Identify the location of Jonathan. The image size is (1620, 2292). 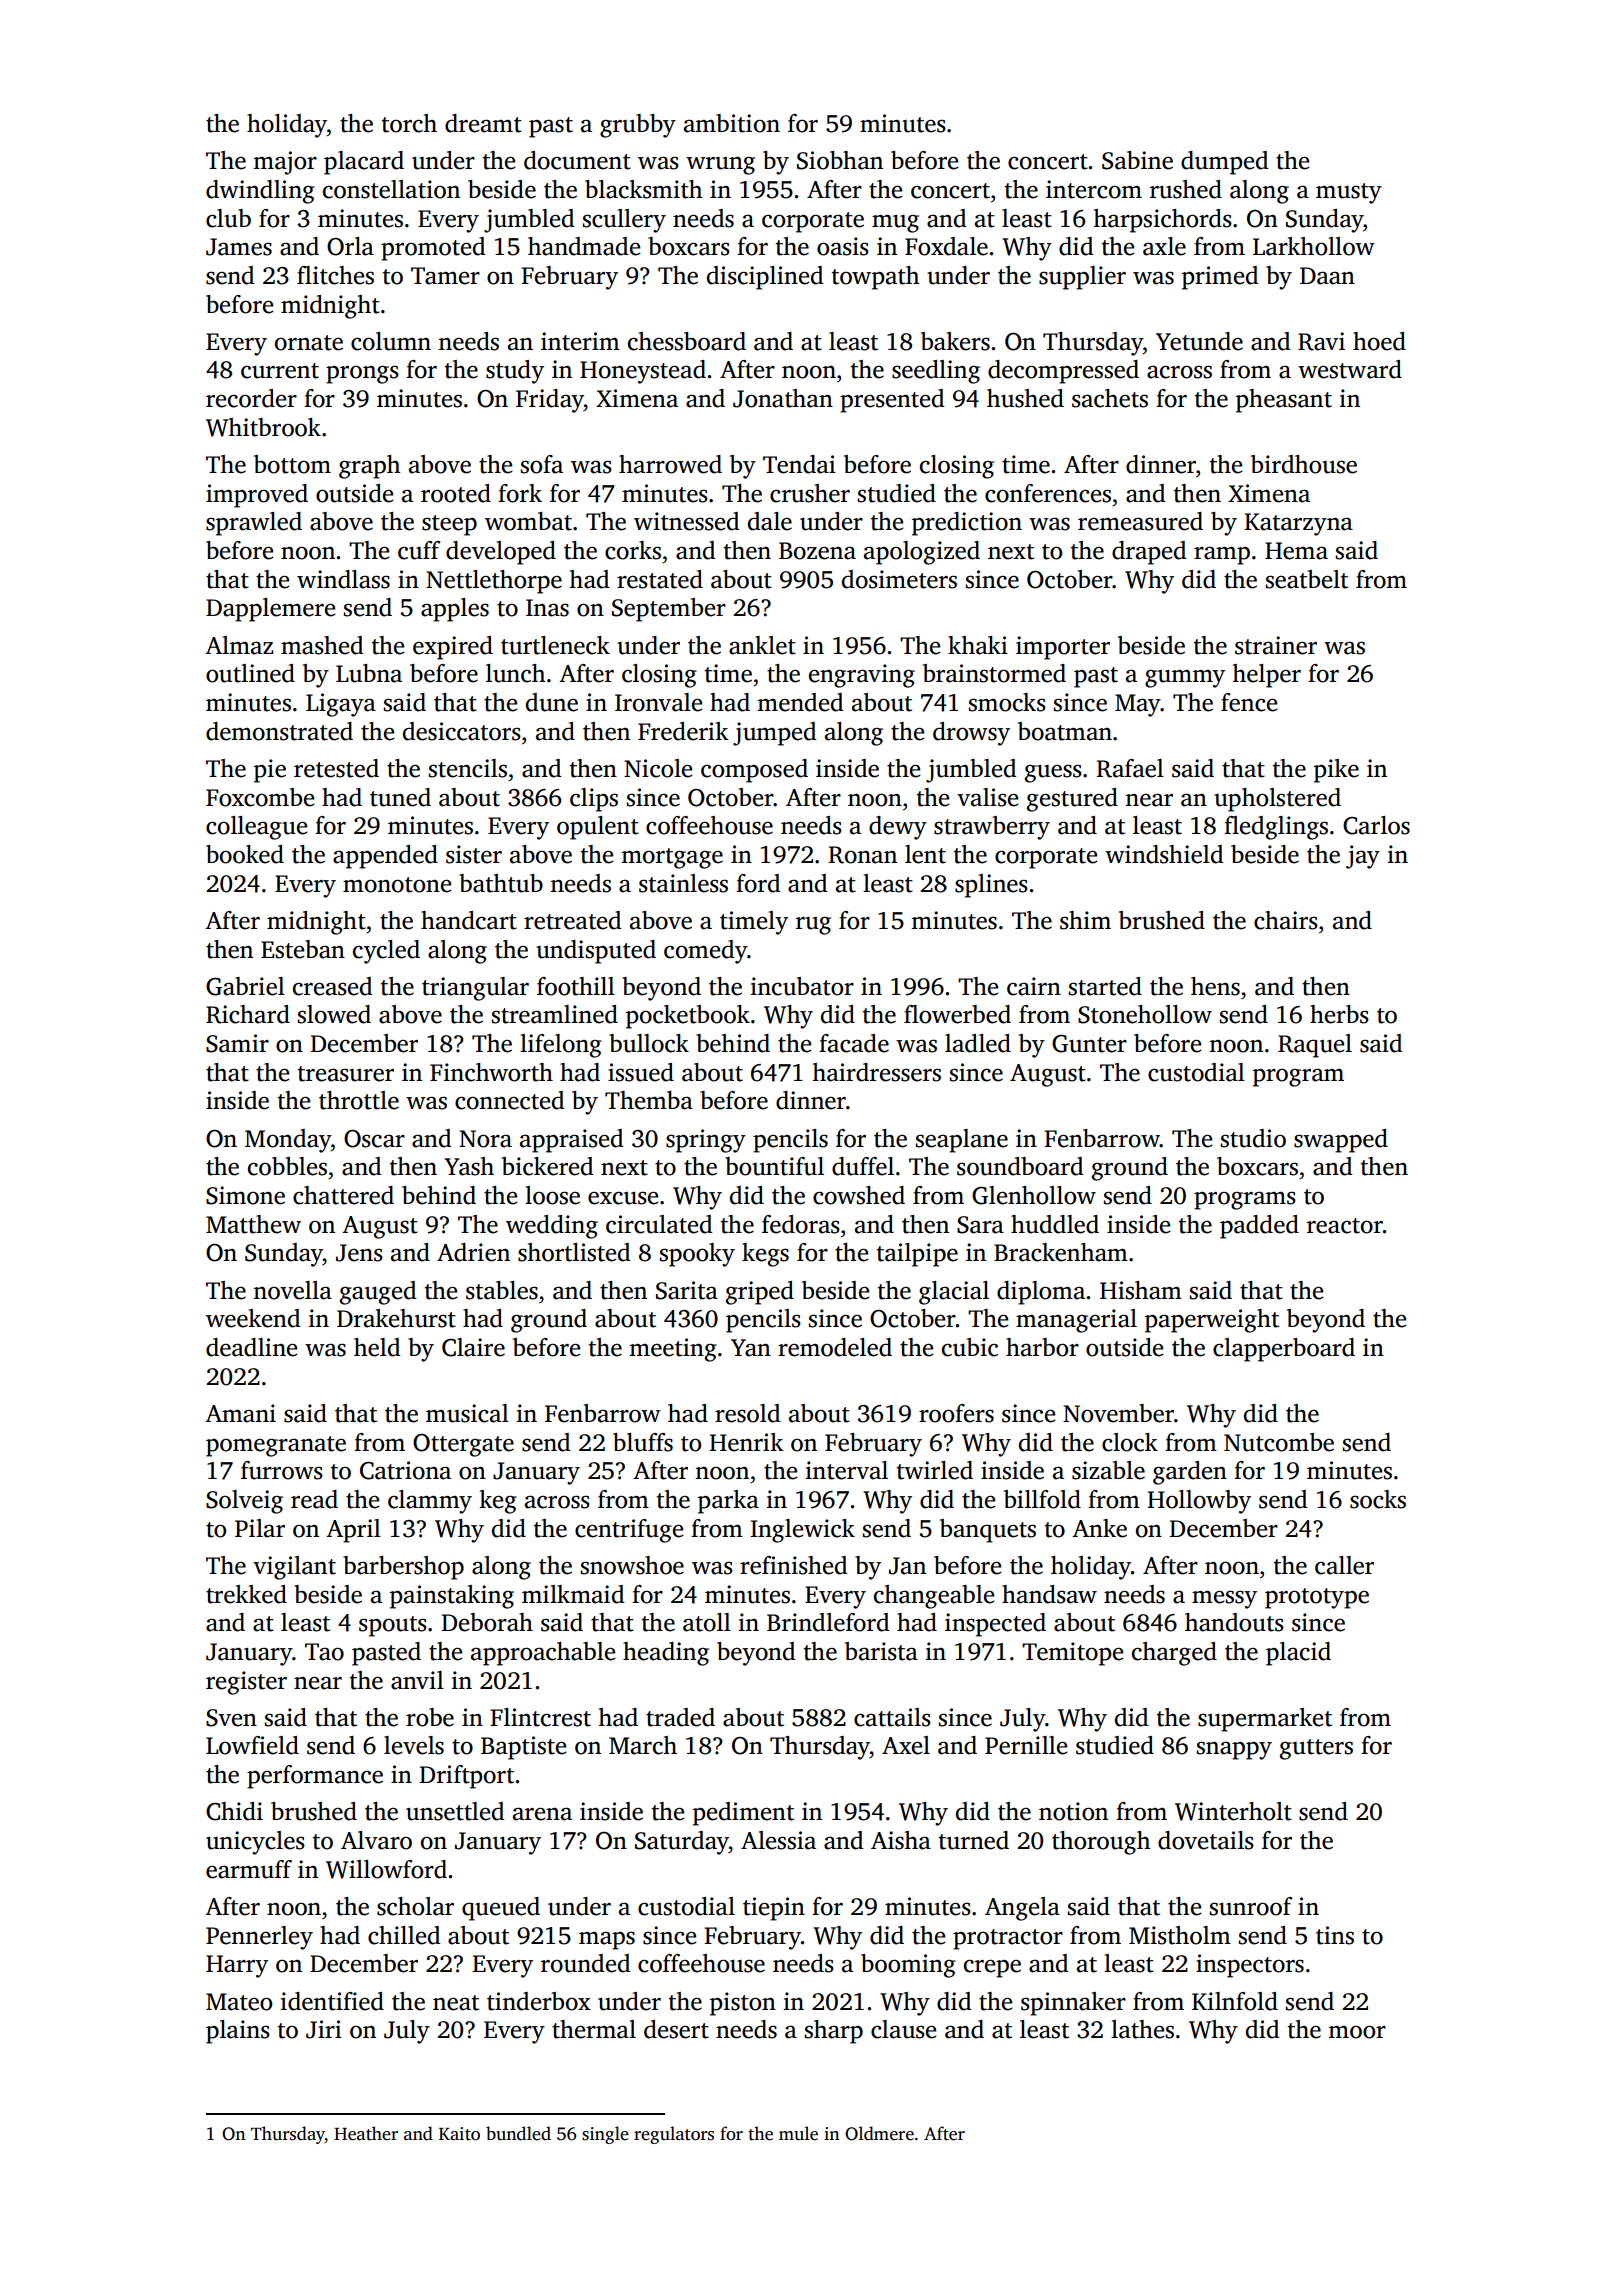
(783, 398).
